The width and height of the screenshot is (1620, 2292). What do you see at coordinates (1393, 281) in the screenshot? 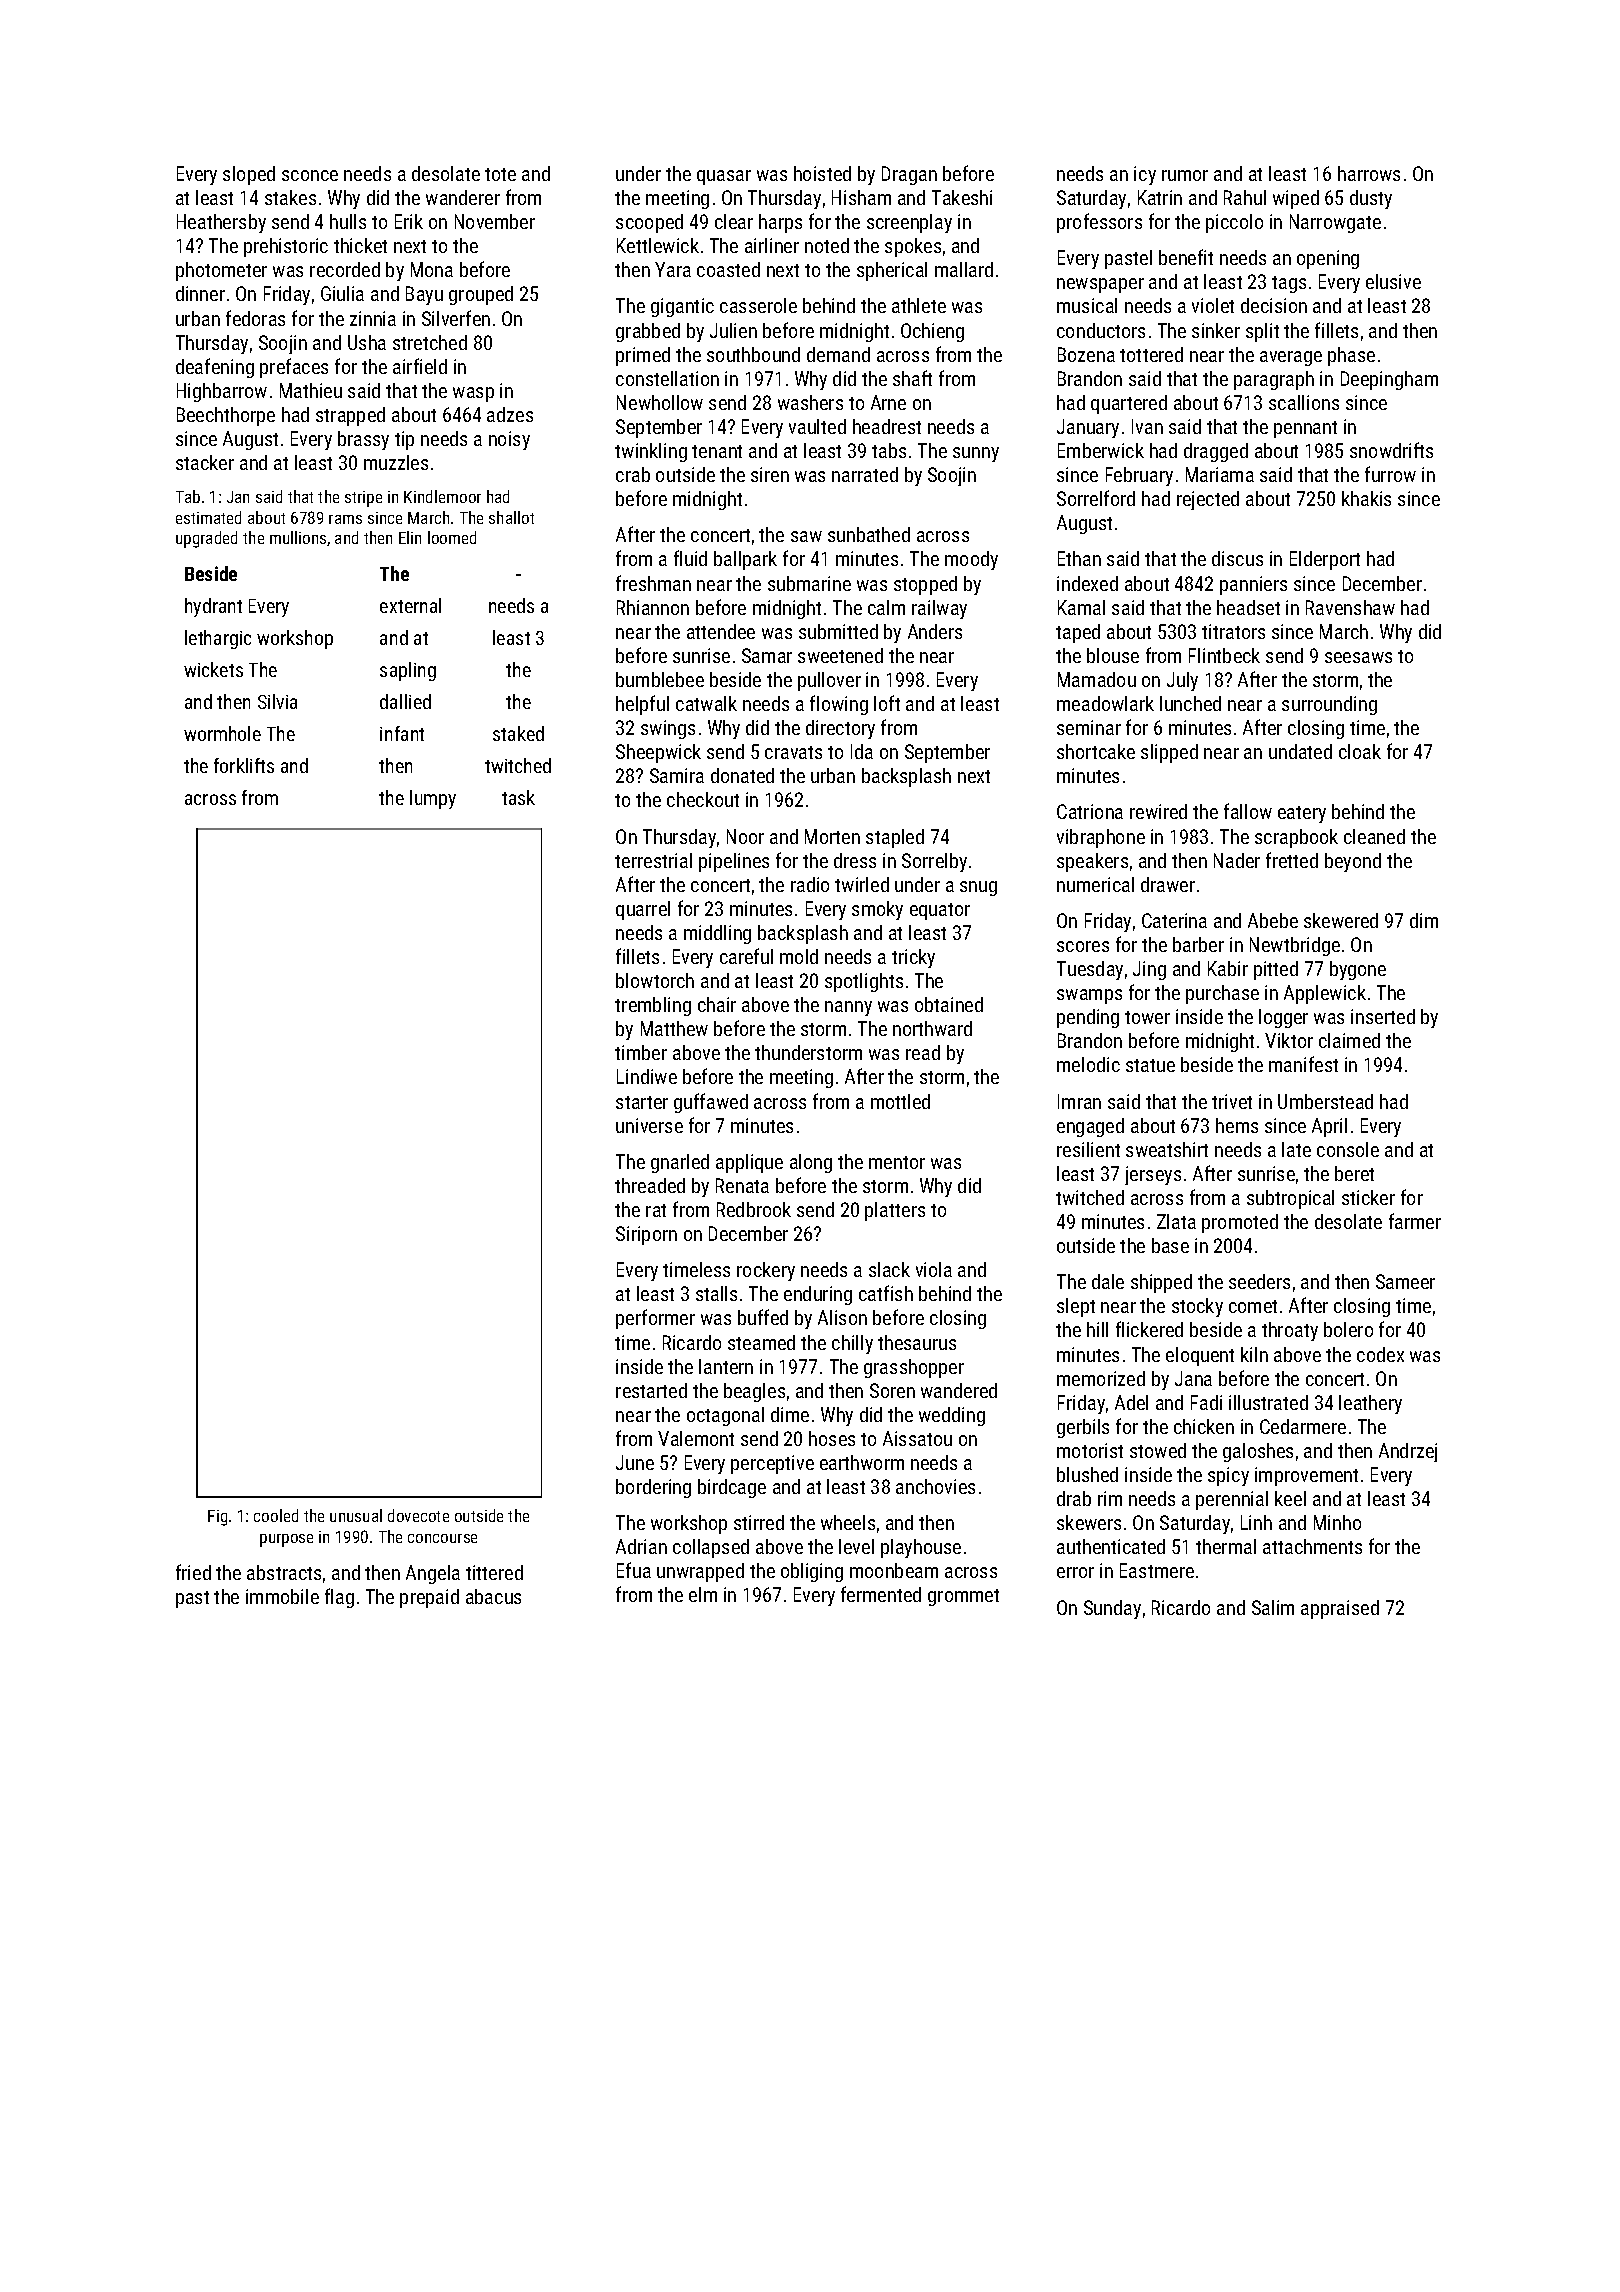
I see `elusive` at bounding box center [1393, 281].
